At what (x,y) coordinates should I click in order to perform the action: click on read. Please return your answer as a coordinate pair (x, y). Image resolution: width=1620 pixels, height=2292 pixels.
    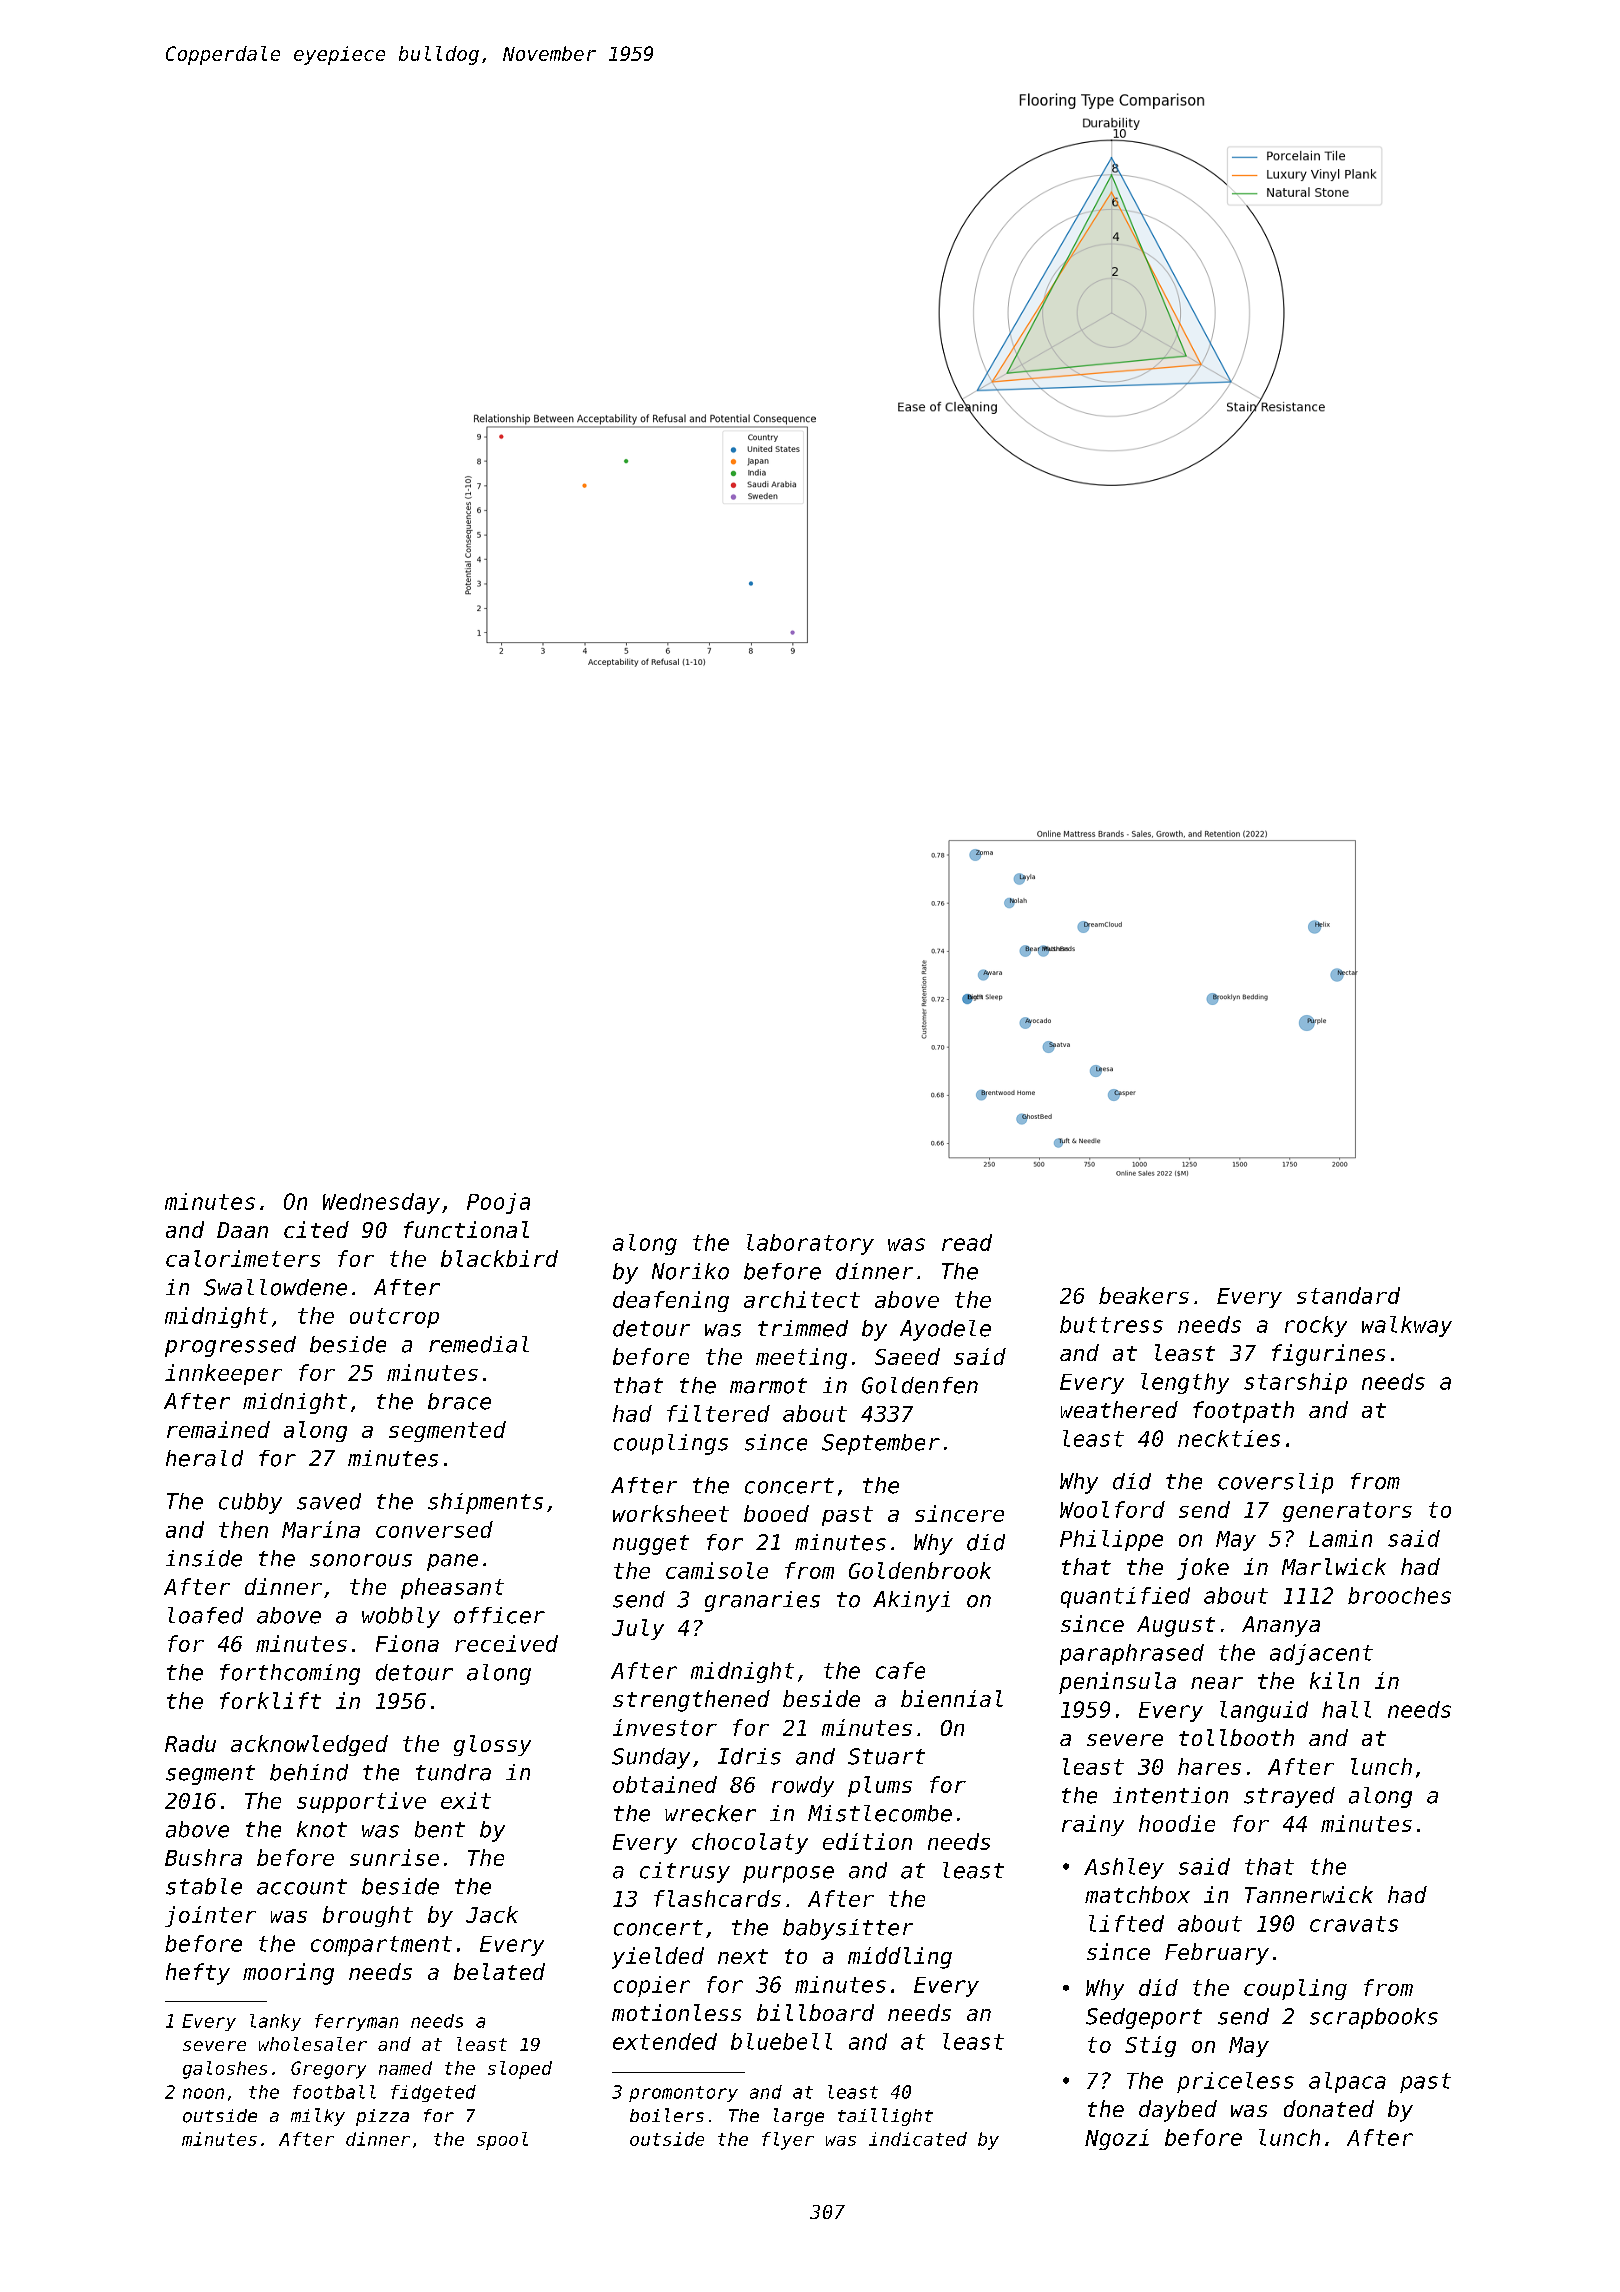
    Looking at the image, I should click on (967, 1242).
